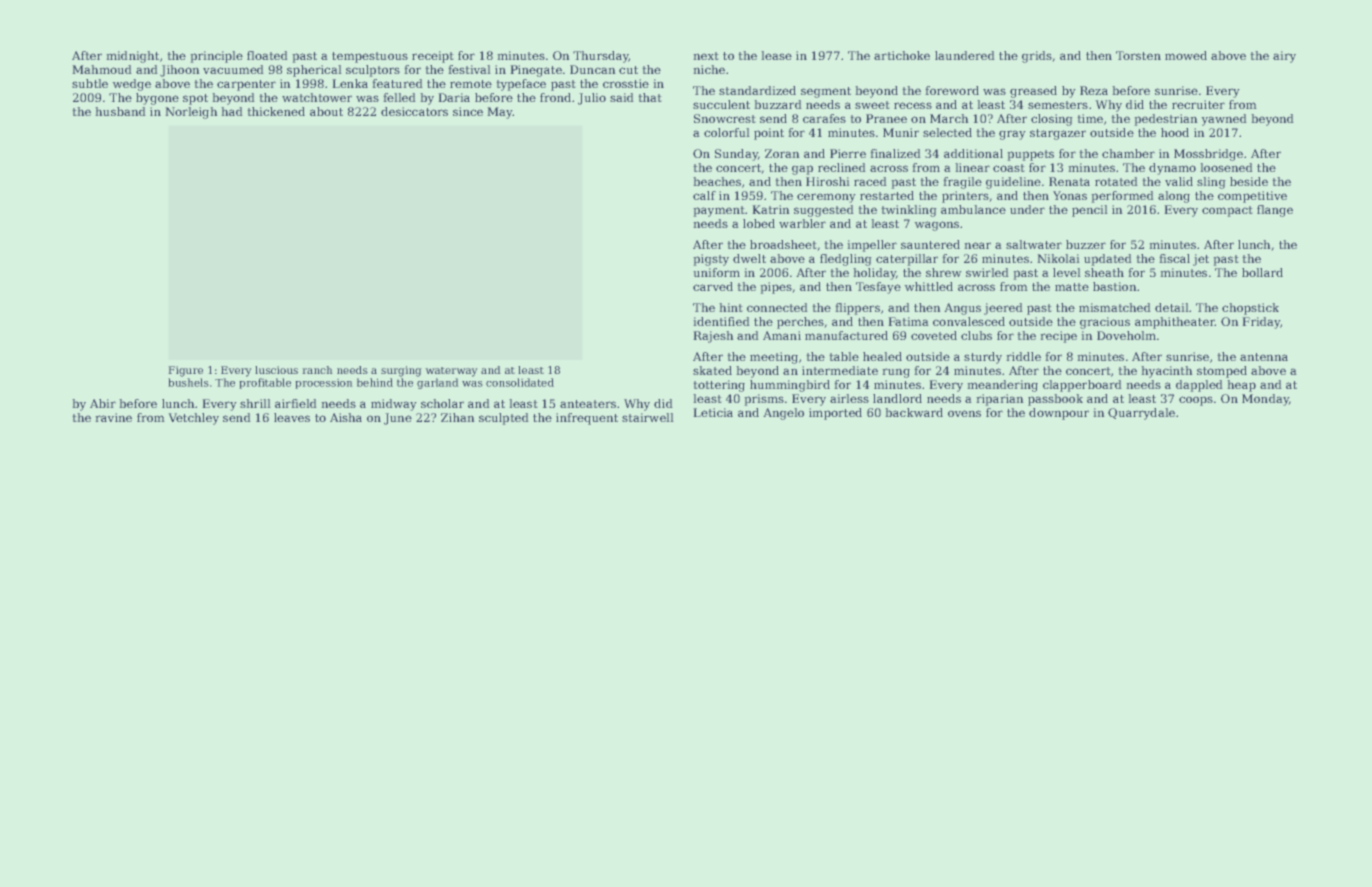  What do you see at coordinates (346, 417) in the page?
I see `Aisha` at bounding box center [346, 417].
